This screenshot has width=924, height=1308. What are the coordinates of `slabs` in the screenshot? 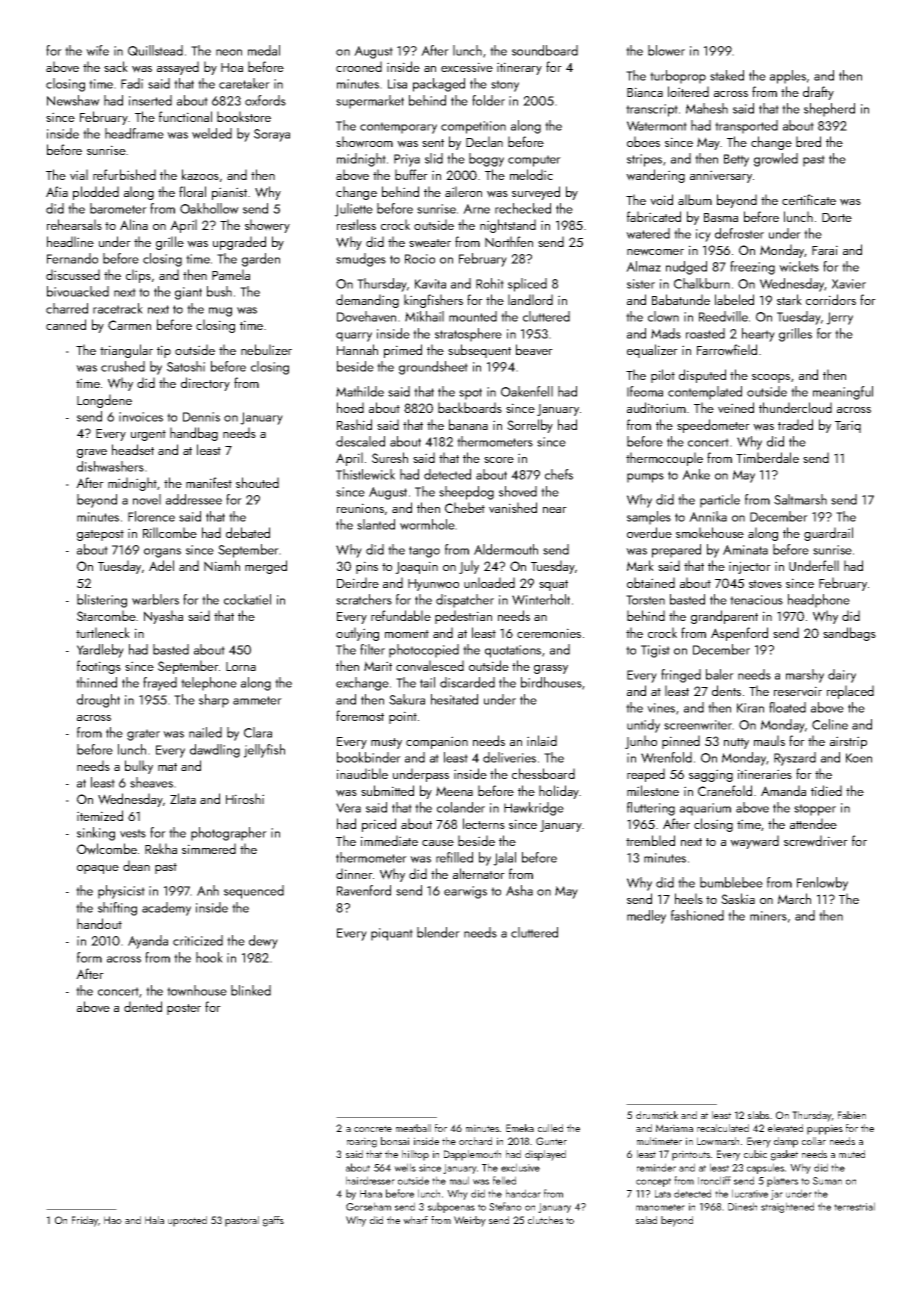 It's located at (758, 1115).
